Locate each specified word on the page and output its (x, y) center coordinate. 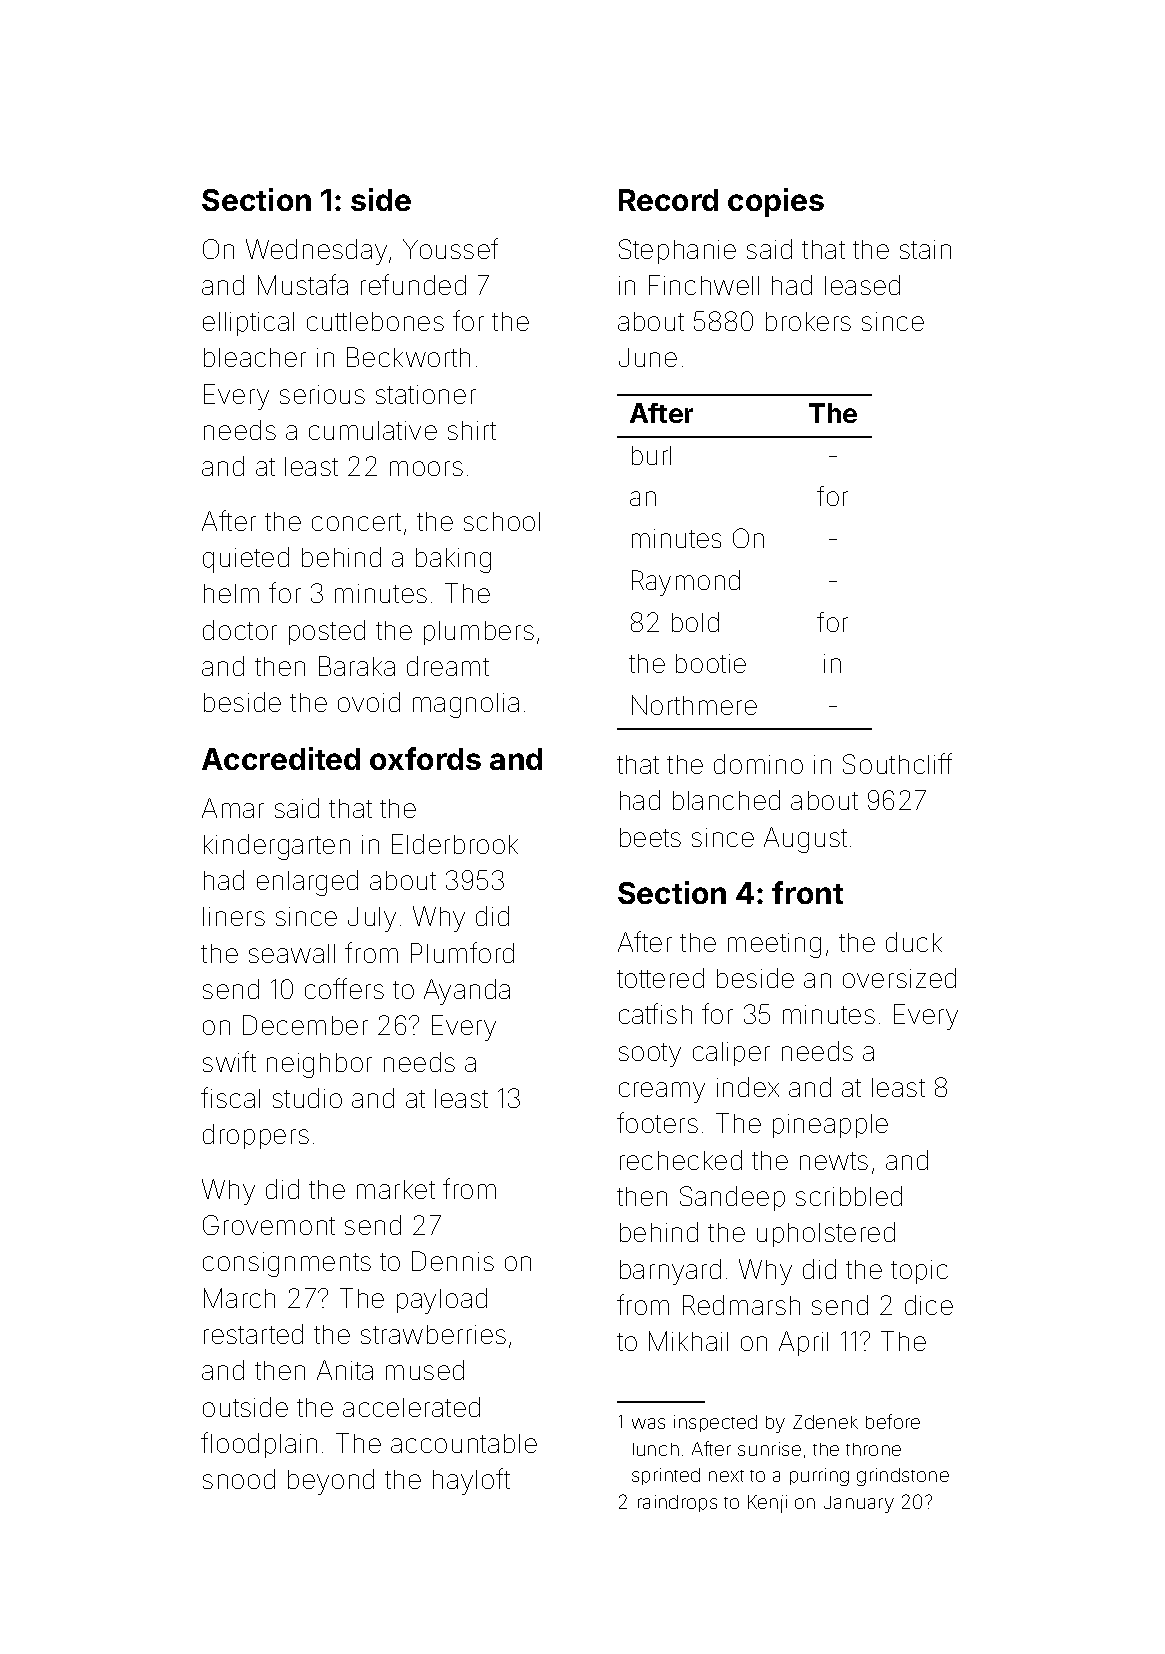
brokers (808, 321)
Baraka (357, 666)
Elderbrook (455, 844)
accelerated (411, 1407)
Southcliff (897, 763)
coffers (344, 988)
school (502, 521)
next (726, 1476)
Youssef (450, 248)
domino (758, 764)
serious (322, 394)
